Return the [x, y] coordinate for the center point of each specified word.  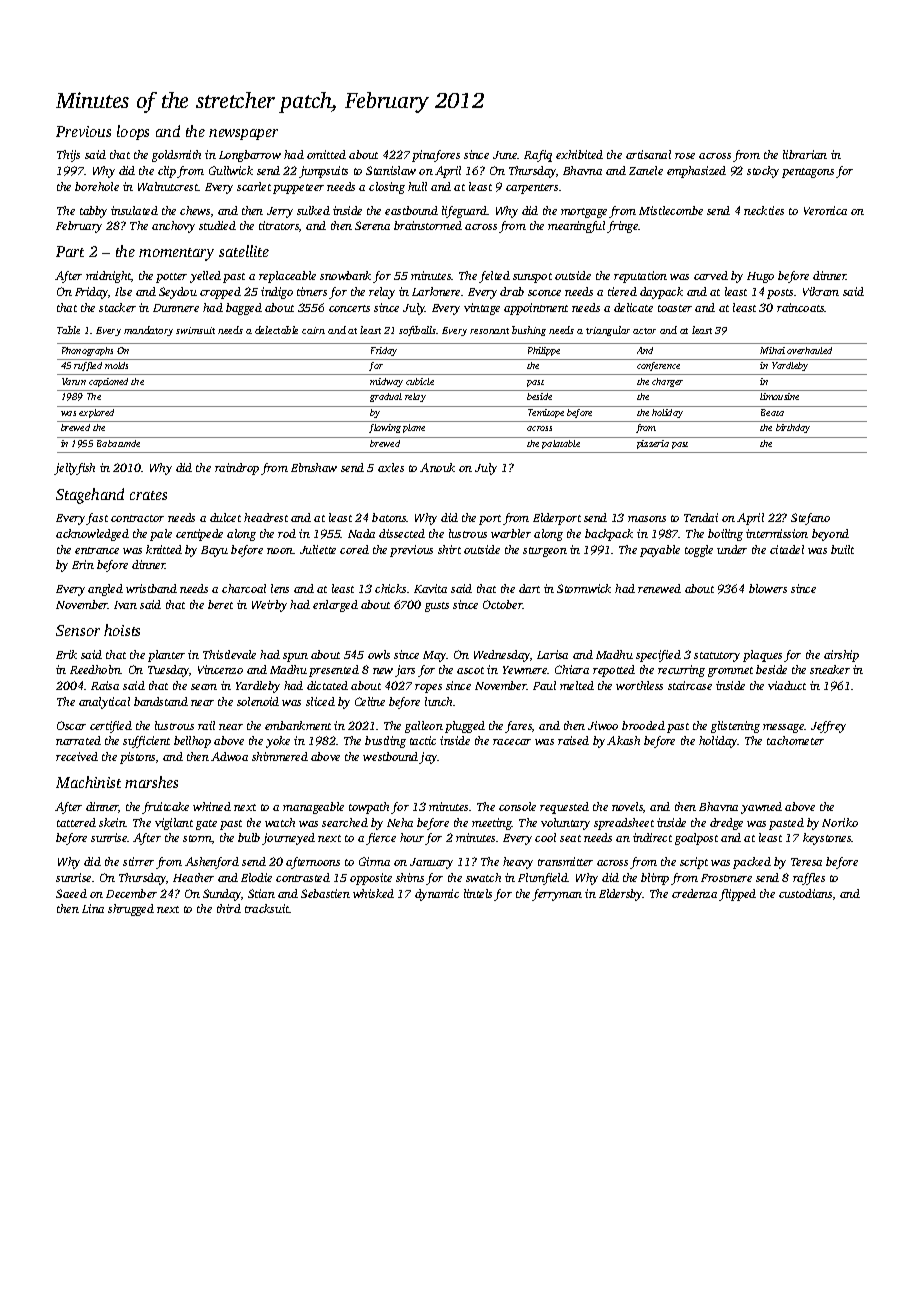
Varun [74, 381]
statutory [717, 657]
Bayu [214, 551]
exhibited [579, 154]
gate [206, 825]
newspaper [243, 134]
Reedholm [95, 669]
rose [685, 156]
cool [545, 837]
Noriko [840, 822]
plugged [465, 727]
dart [529, 588]
